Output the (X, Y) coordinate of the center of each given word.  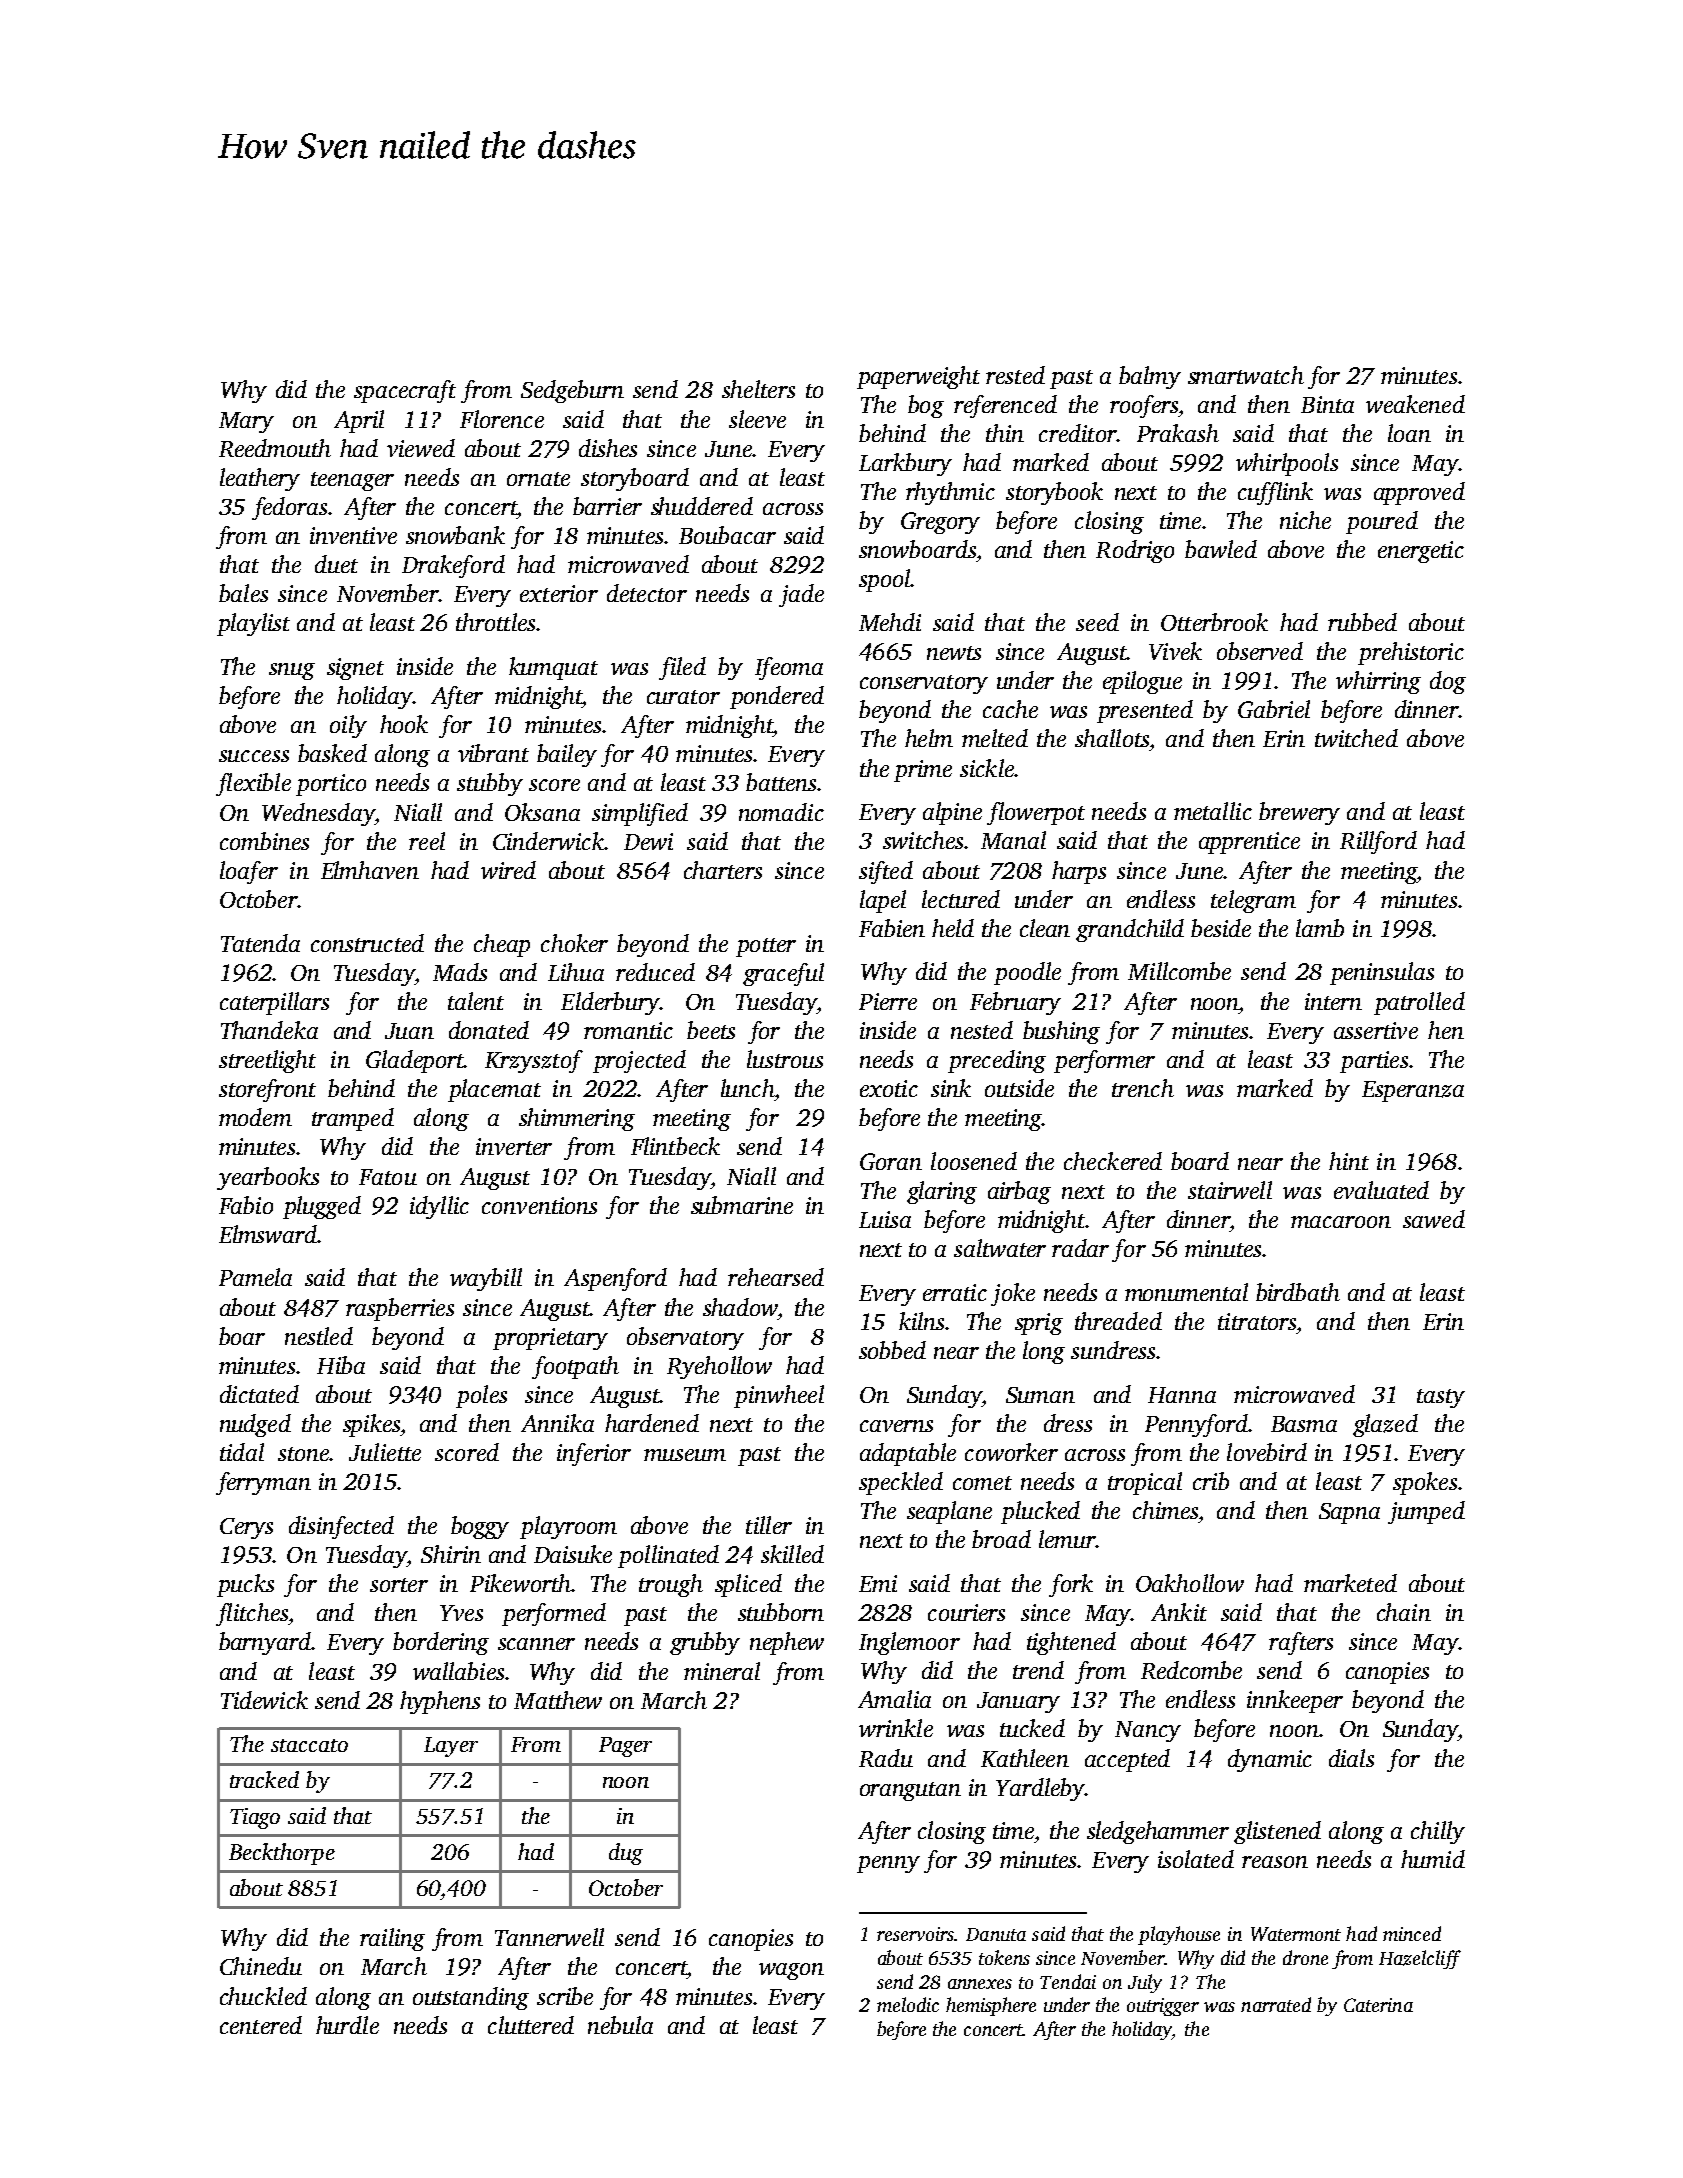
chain (1404, 1612)
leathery (260, 479)
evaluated (1381, 1190)
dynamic (1270, 1760)
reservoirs (916, 1934)
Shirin (451, 1554)
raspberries (400, 1309)
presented (1145, 711)
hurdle (347, 2025)
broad (1001, 1539)
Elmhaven (370, 870)
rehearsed (776, 1277)
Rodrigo (1135, 551)
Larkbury (905, 464)
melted (995, 738)
